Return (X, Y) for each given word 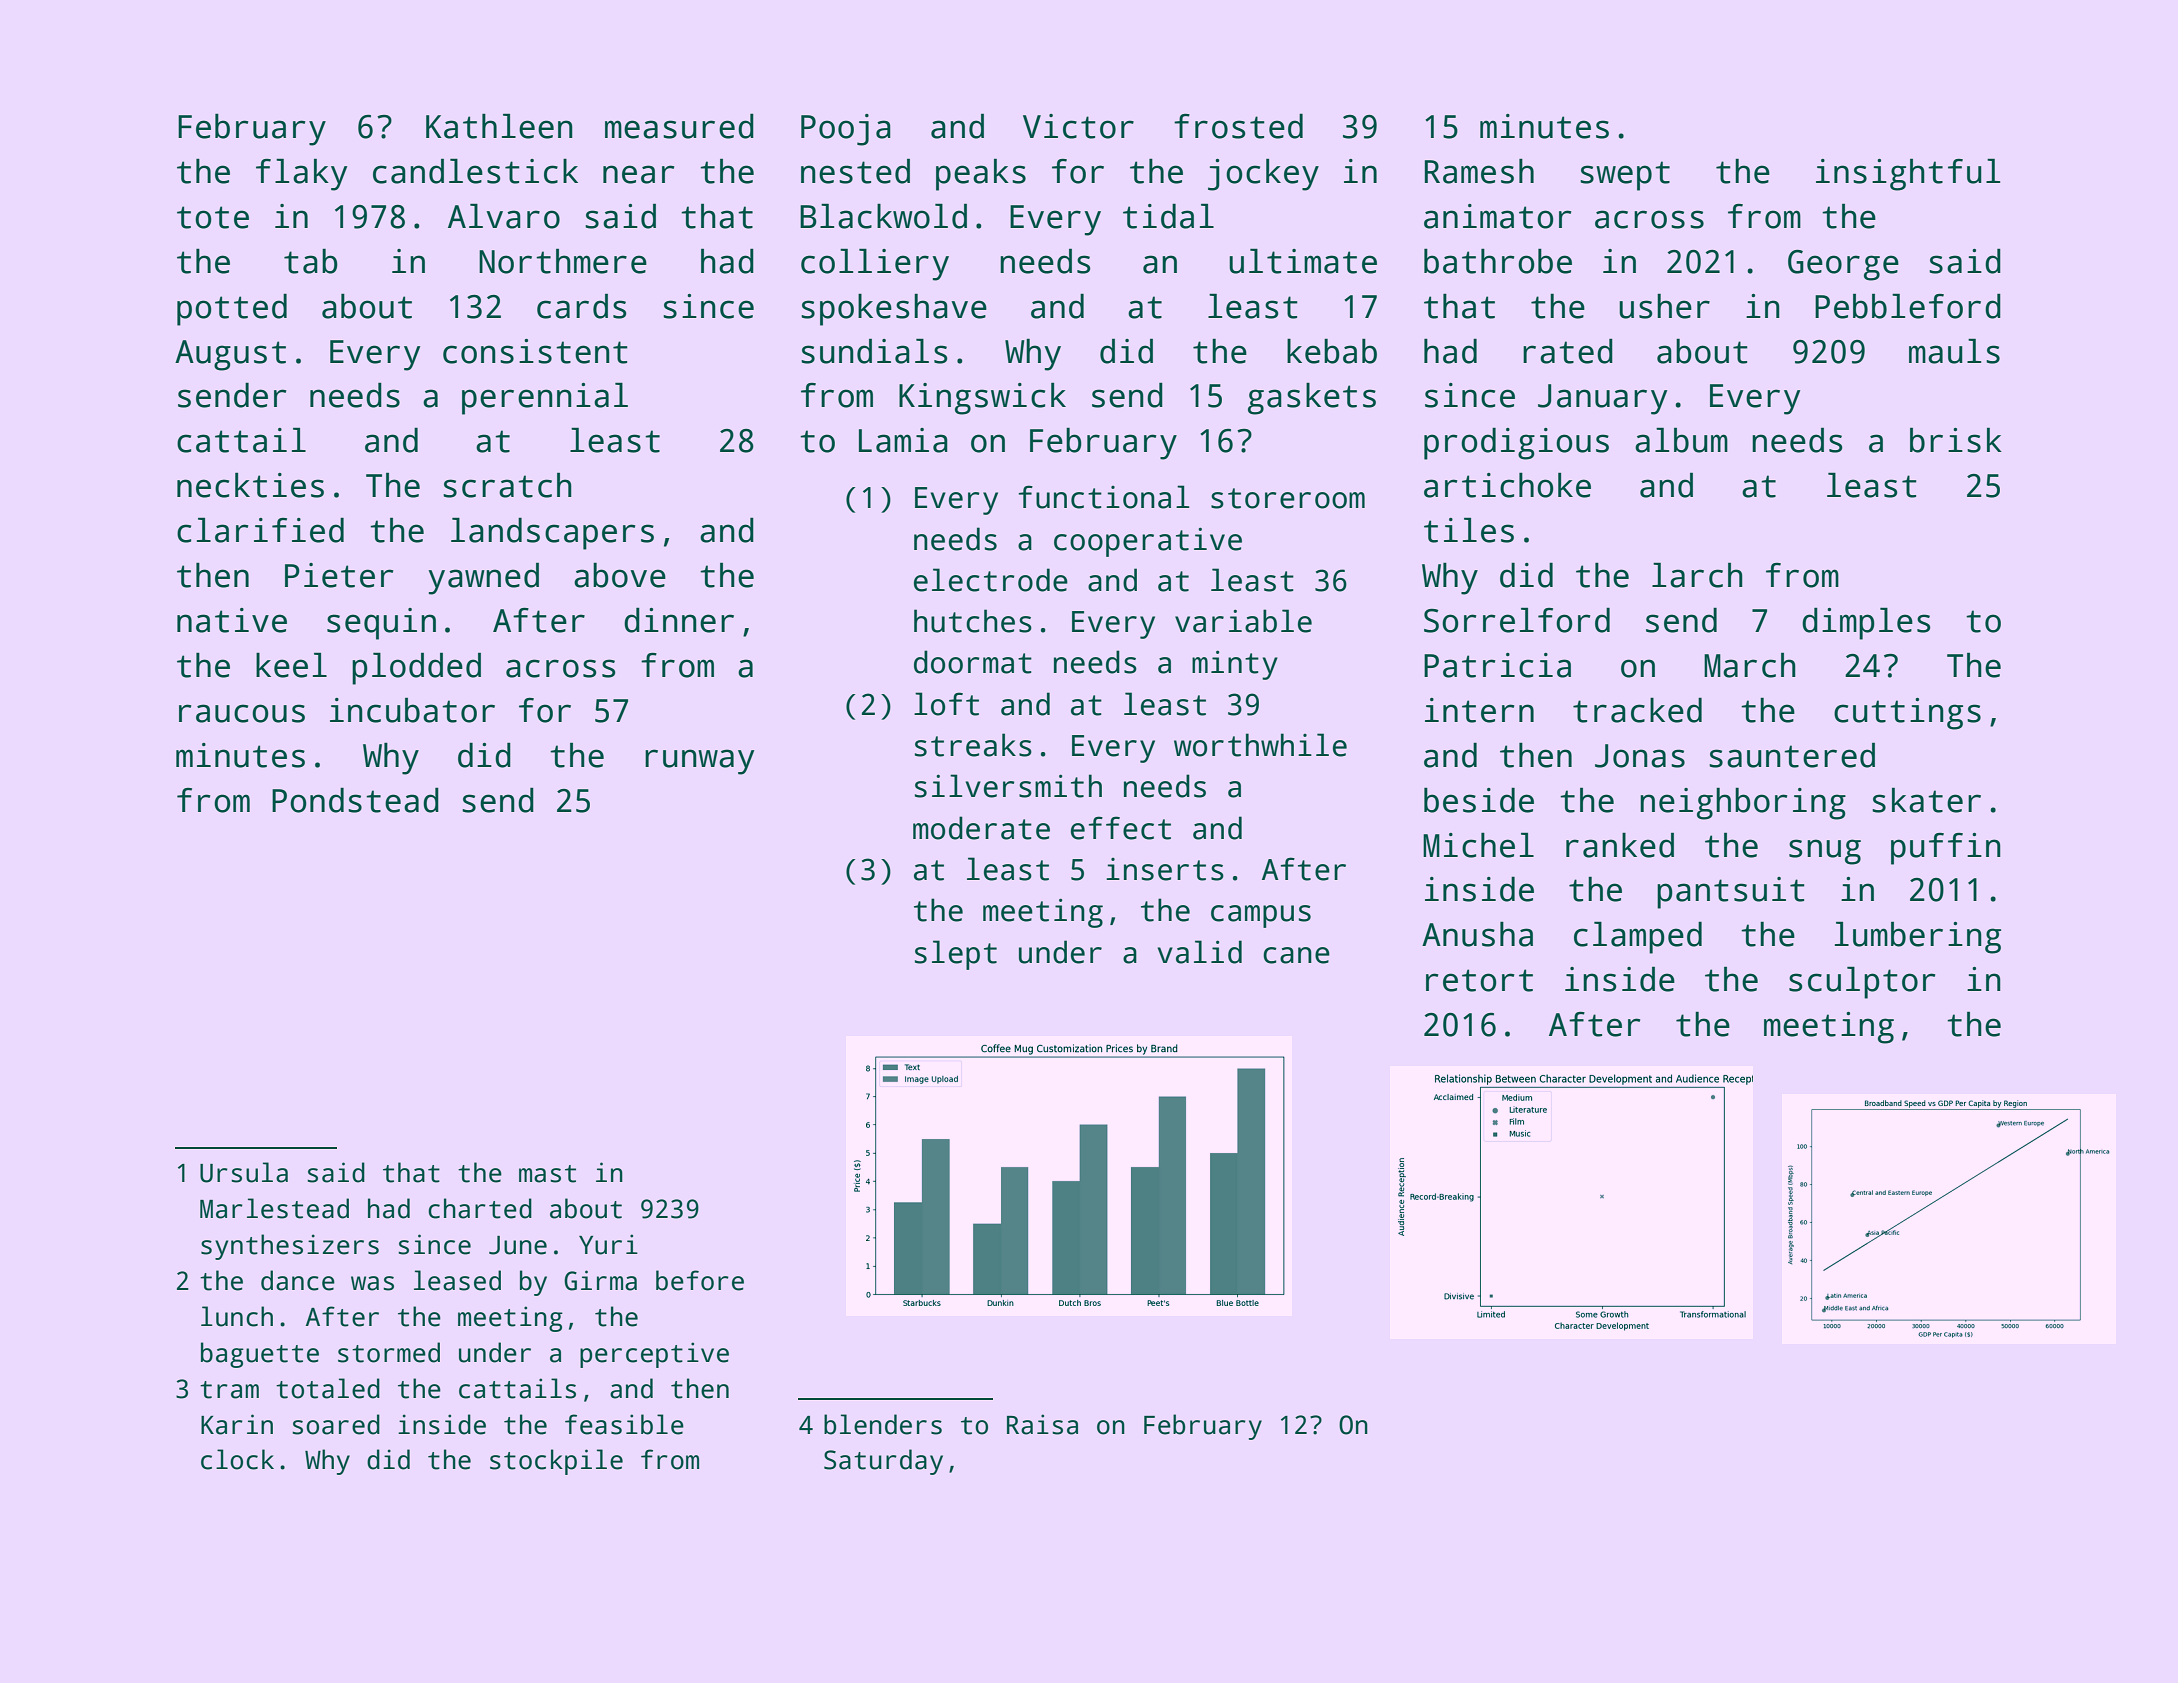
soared (336, 1424)
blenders (883, 1424)
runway (699, 762)
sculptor (1862, 982)
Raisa (1042, 1424)
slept (956, 955)
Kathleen (499, 126)
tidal (1168, 216)
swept (1625, 176)
